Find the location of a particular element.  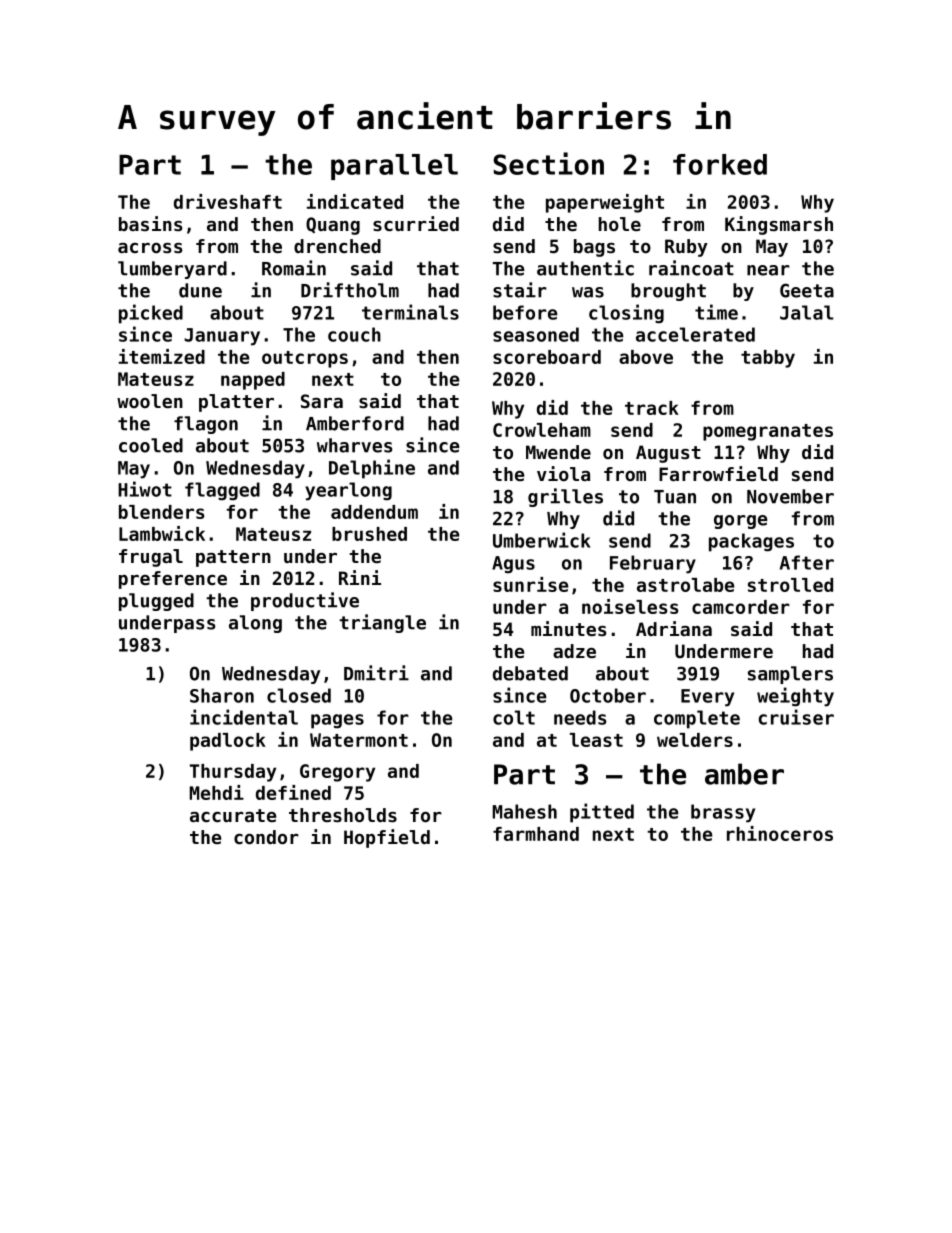

accelerated is located at coordinates (695, 334).
